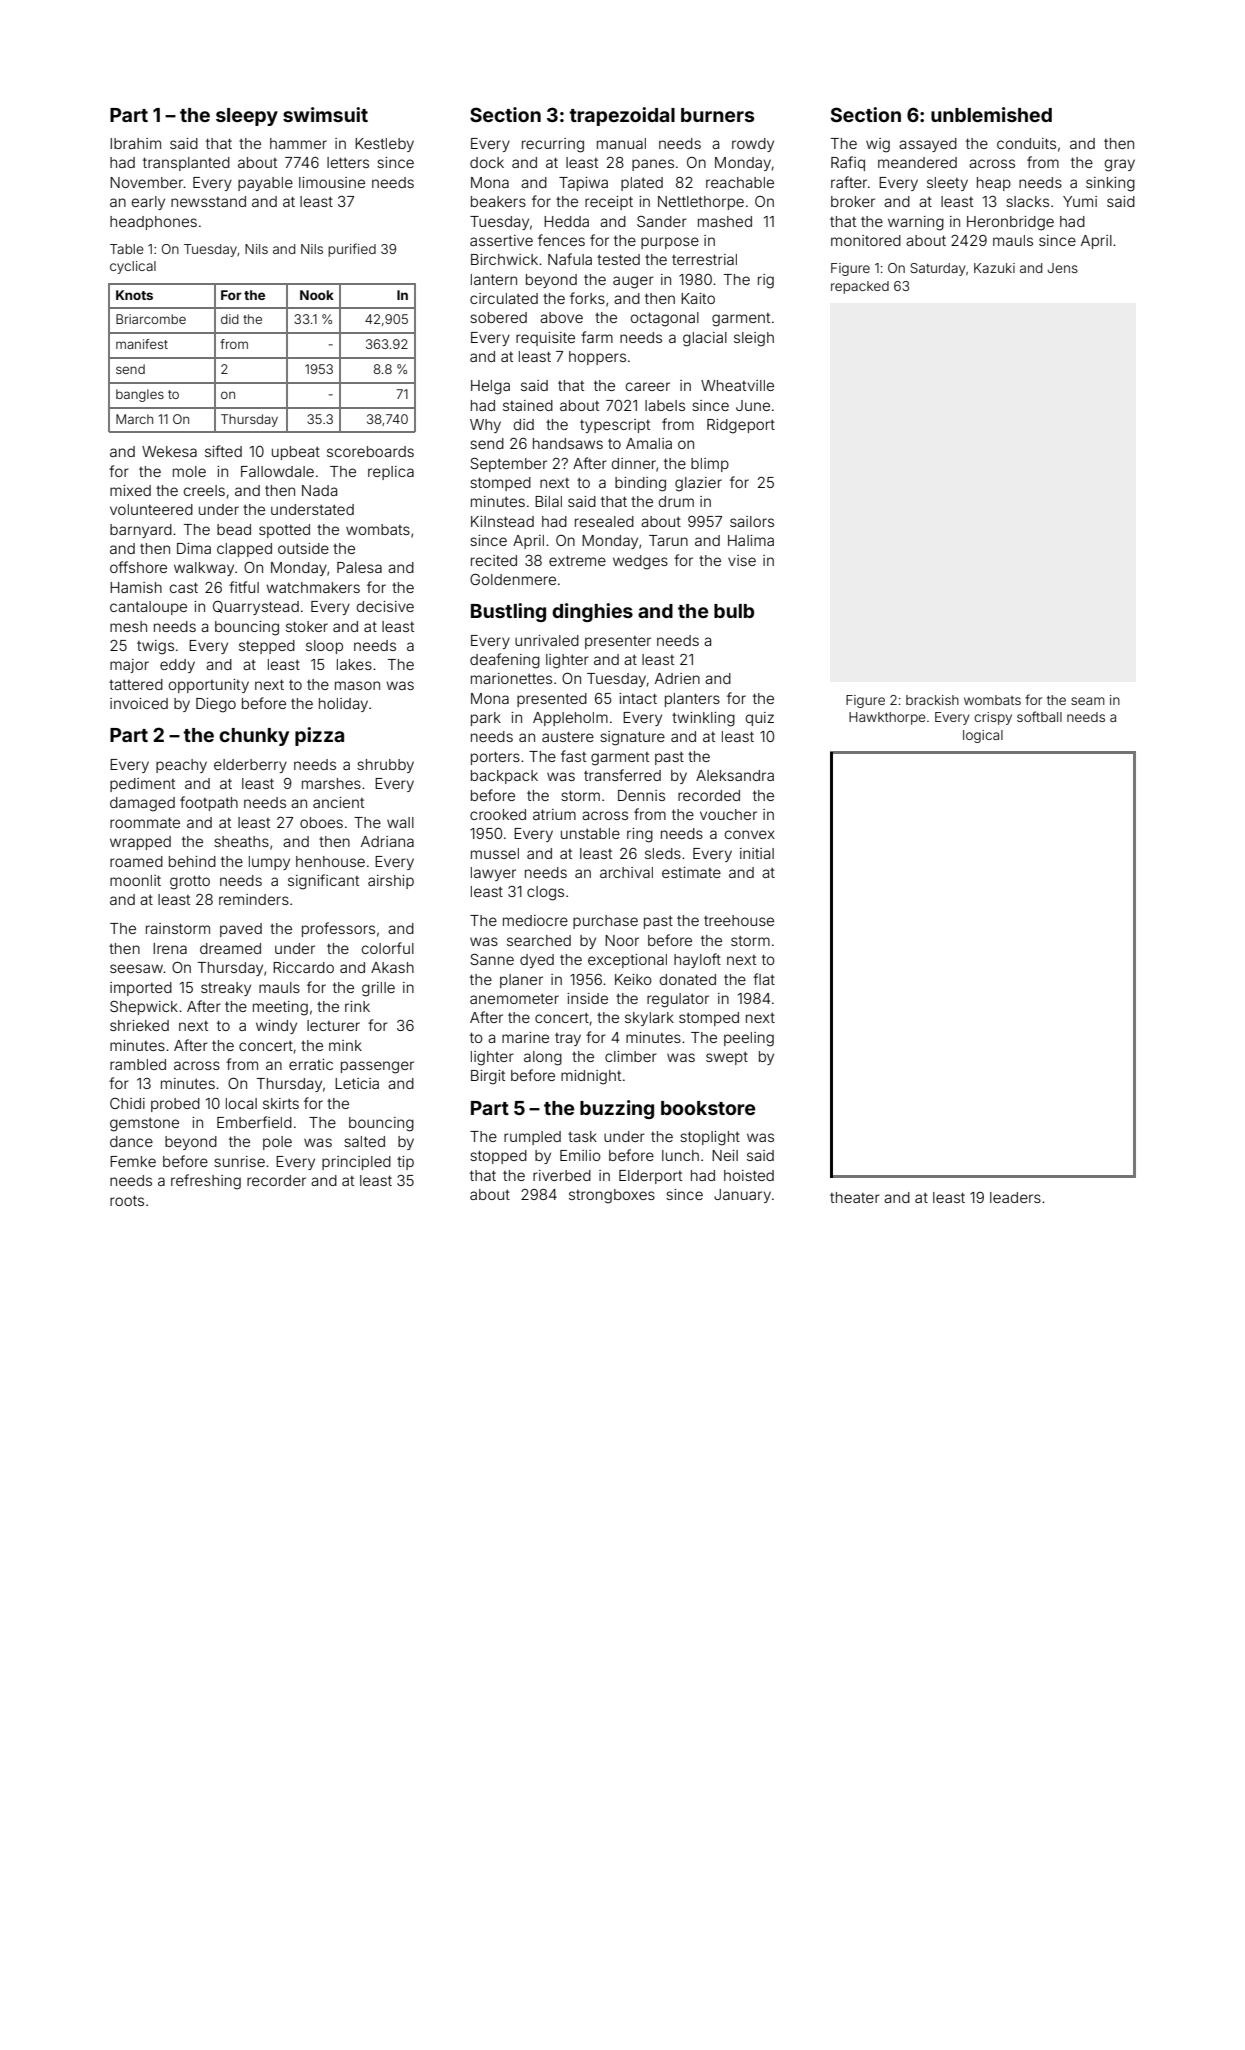 The height and width of the image is (2050, 1245). Describe the element at coordinates (127, 1200) in the image. I see `roots` at that location.
